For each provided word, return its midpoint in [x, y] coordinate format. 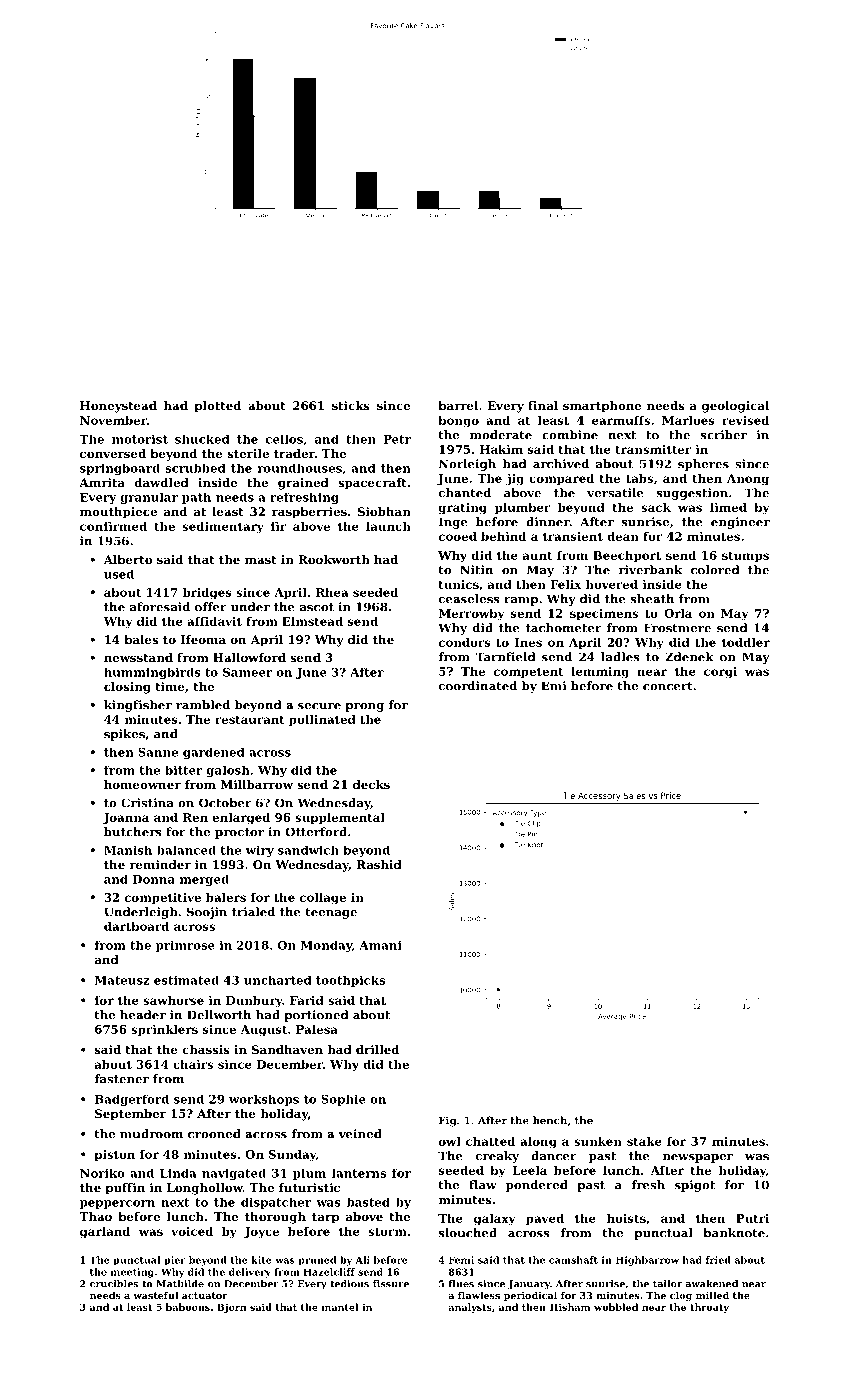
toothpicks [350, 981]
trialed [253, 912]
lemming [600, 673]
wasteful [155, 1295]
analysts [470, 1308]
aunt [537, 555]
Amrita [102, 482]
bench [550, 1120]
